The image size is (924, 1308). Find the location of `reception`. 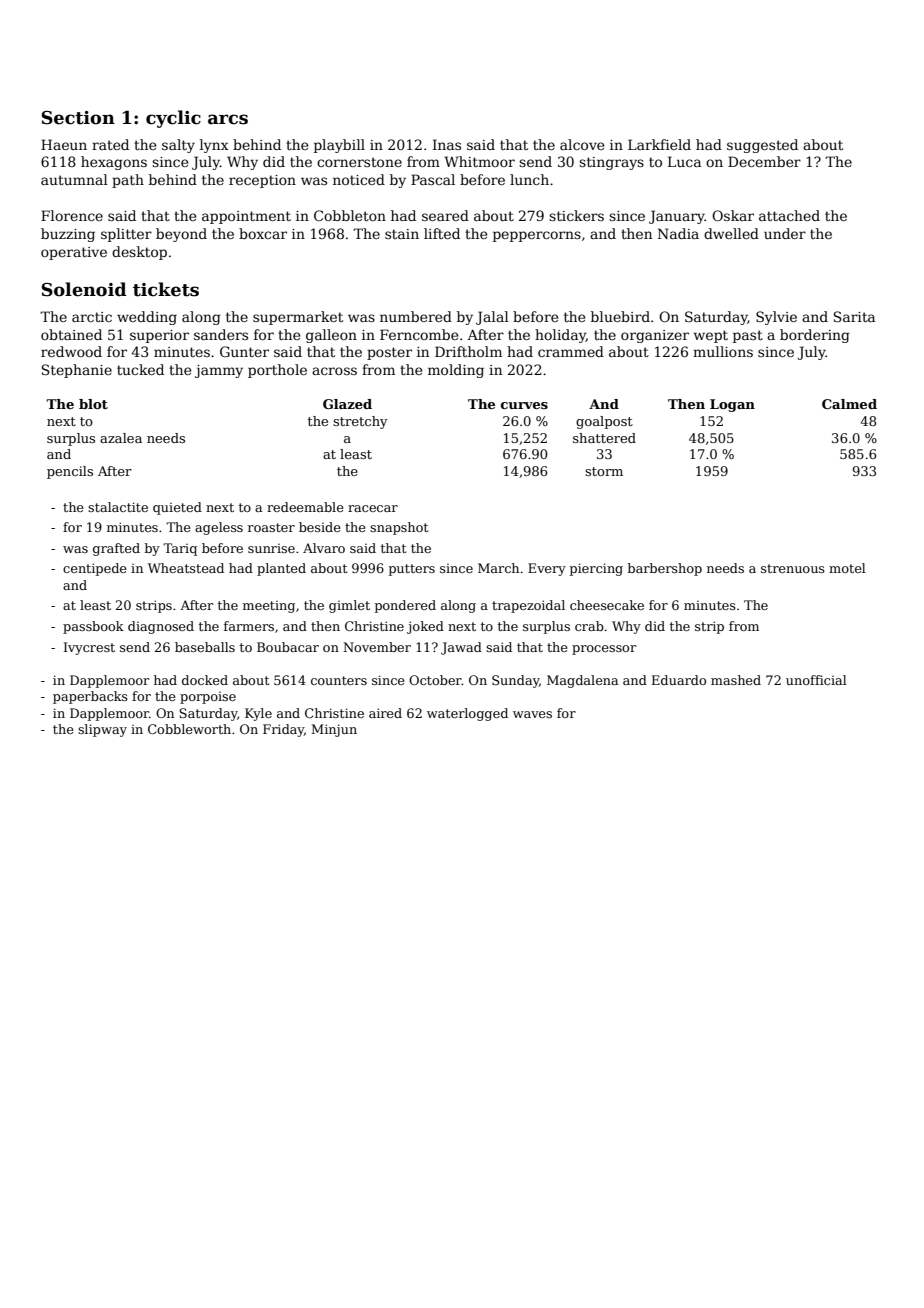

reception is located at coordinates (262, 181).
